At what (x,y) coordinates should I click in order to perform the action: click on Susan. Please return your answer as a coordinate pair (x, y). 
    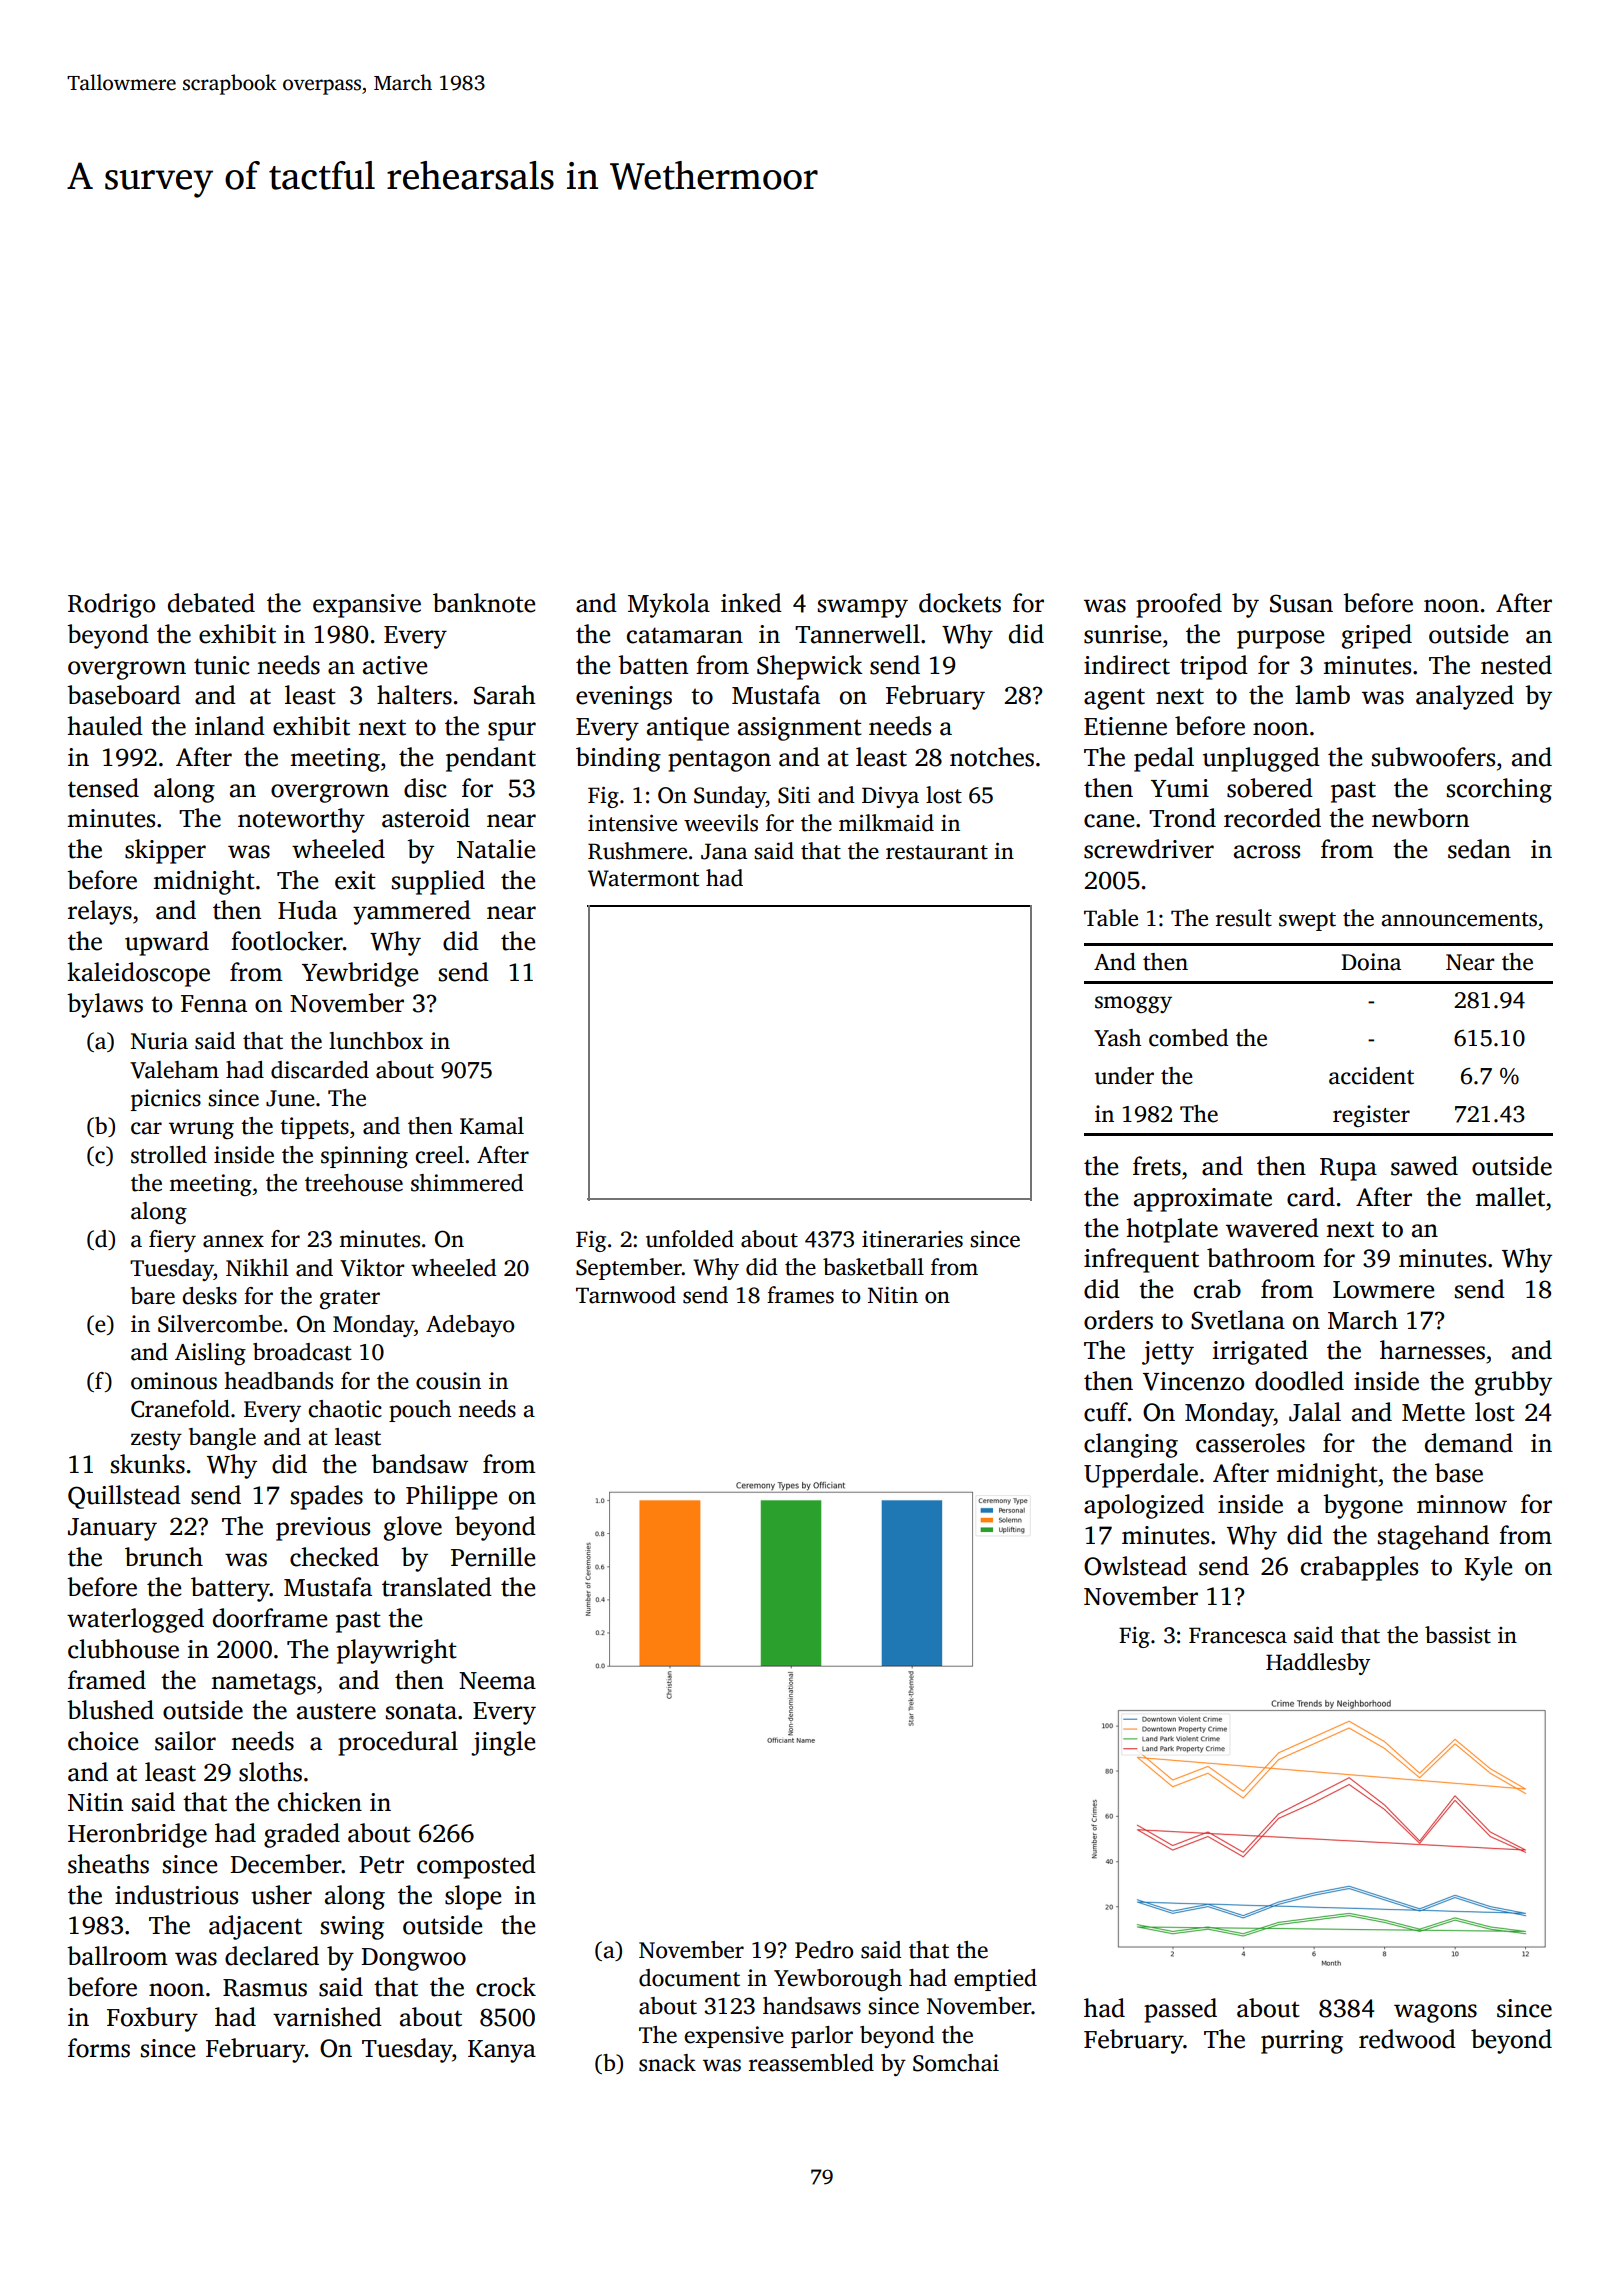
    Looking at the image, I should click on (1301, 603).
